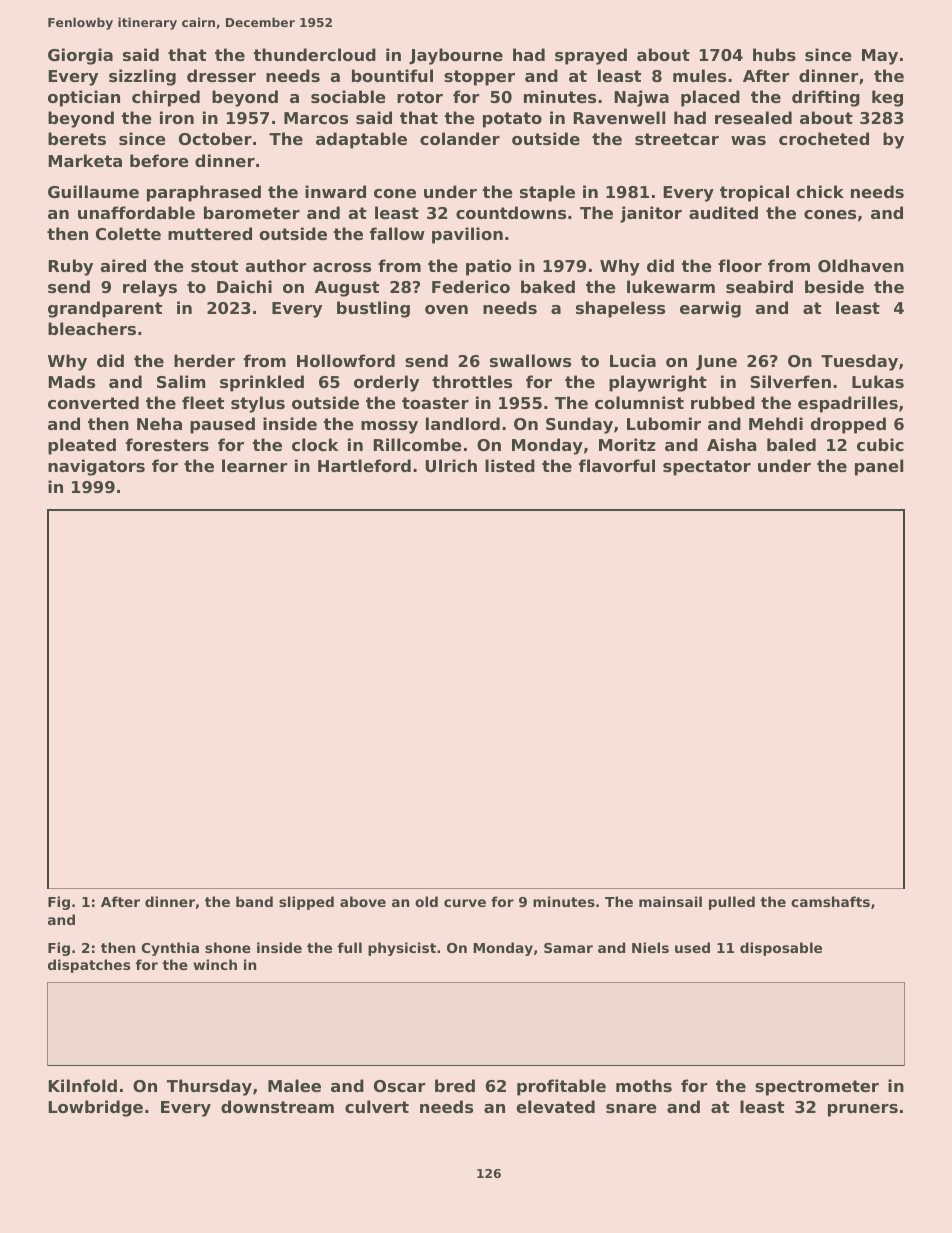  What do you see at coordinates (95, 1108) in the screenshot?
I see `Lowbridge` at bounding box center [95, 1108].
